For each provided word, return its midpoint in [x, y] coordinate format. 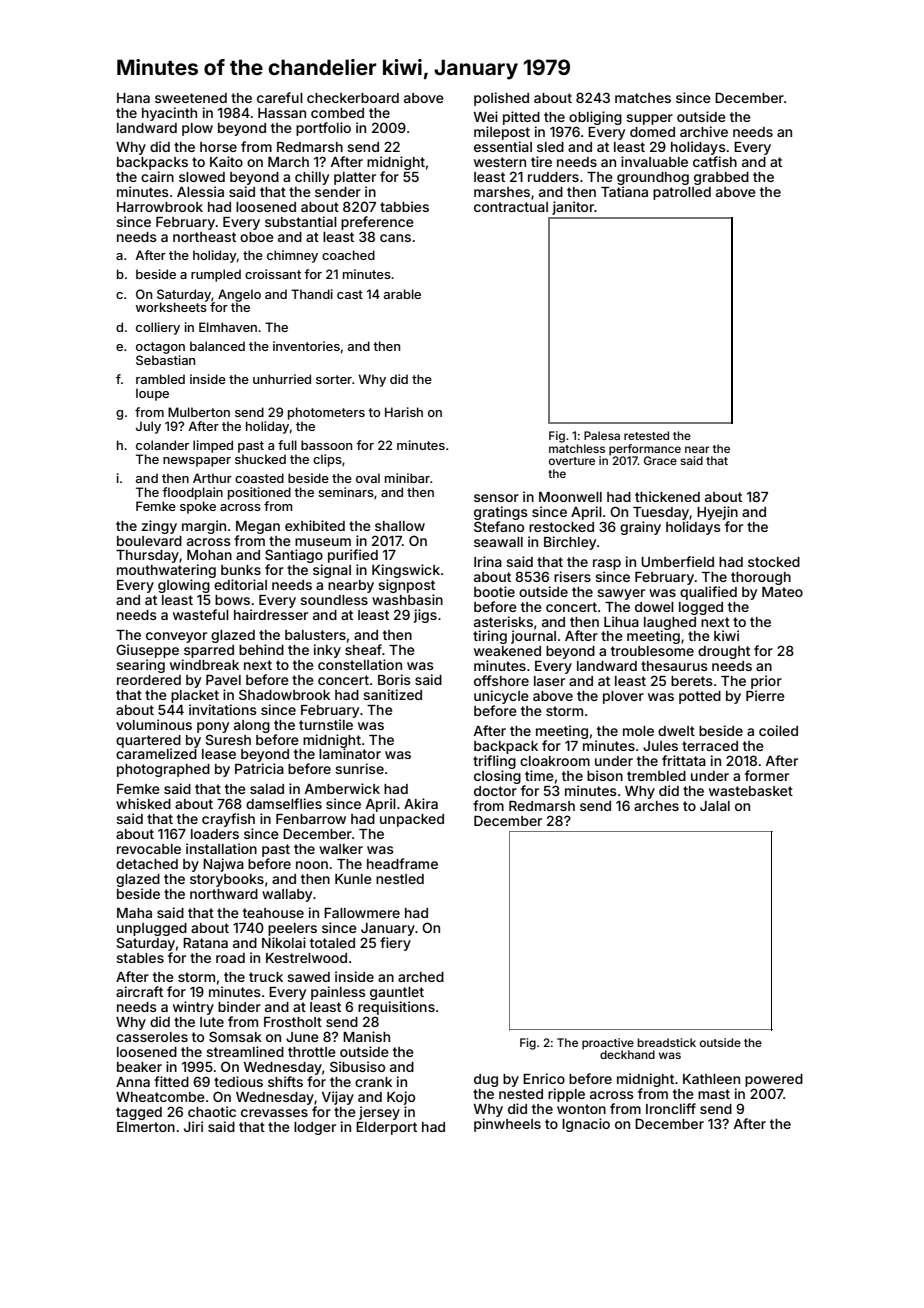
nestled [400, 879]
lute [212, 1022]
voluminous [154, 724]
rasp [607, 564]
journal [533, 637]
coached [348, 255]
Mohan [209, 555]
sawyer [621, 594]
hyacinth [169, 114]
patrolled [682, 193]
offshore [501, 680]
